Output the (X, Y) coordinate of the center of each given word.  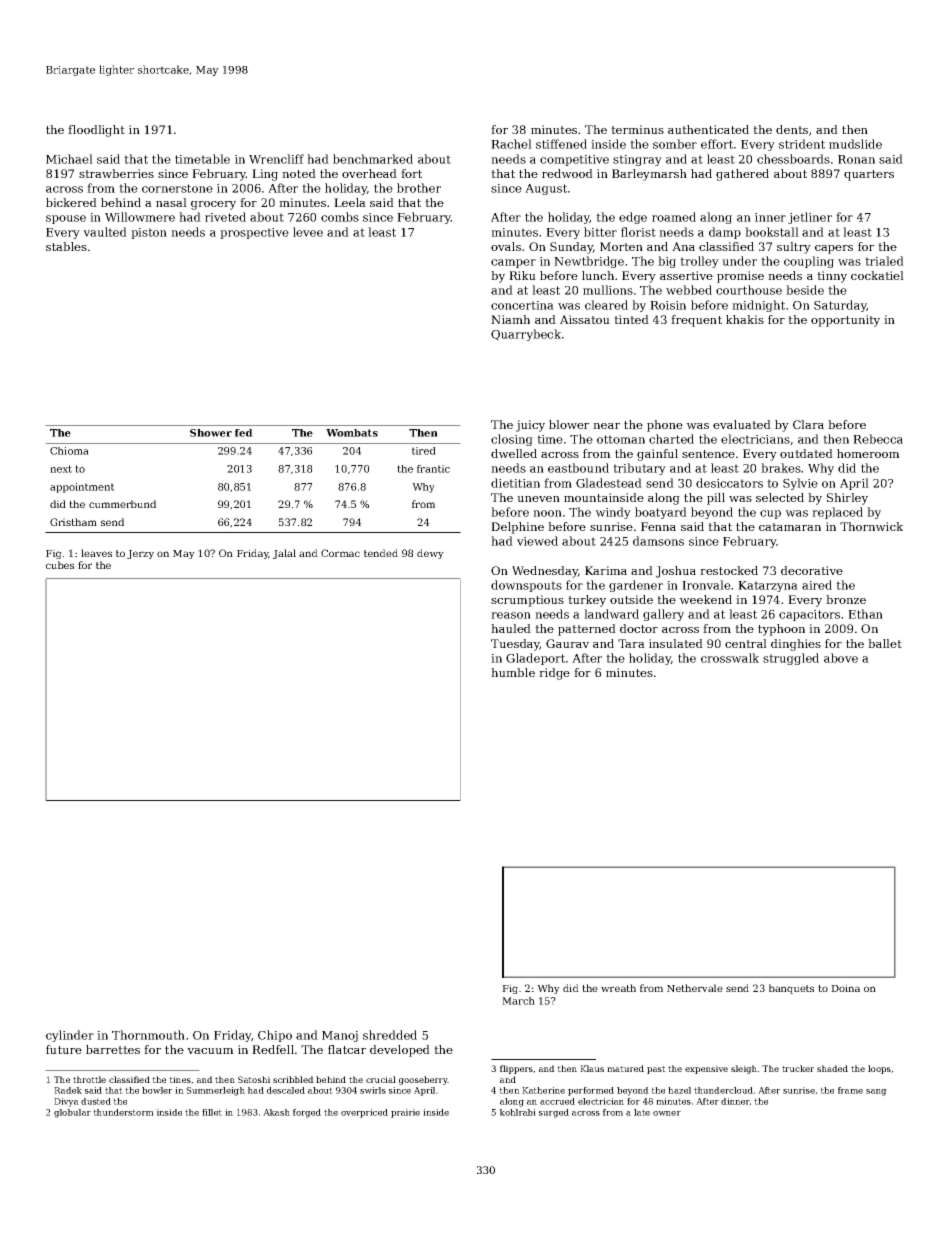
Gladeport (535, 659)
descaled (286, 1090)
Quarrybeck (526, 335)
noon (547, 513)
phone (665, 426)
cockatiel (877, 275)
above (841, 658)
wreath (618, 988)
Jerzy (140, 554)
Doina (845, 988)
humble (513, 672)
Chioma (69, 451)
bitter (600, 232)
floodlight (96, 131)
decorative (812, 570)
